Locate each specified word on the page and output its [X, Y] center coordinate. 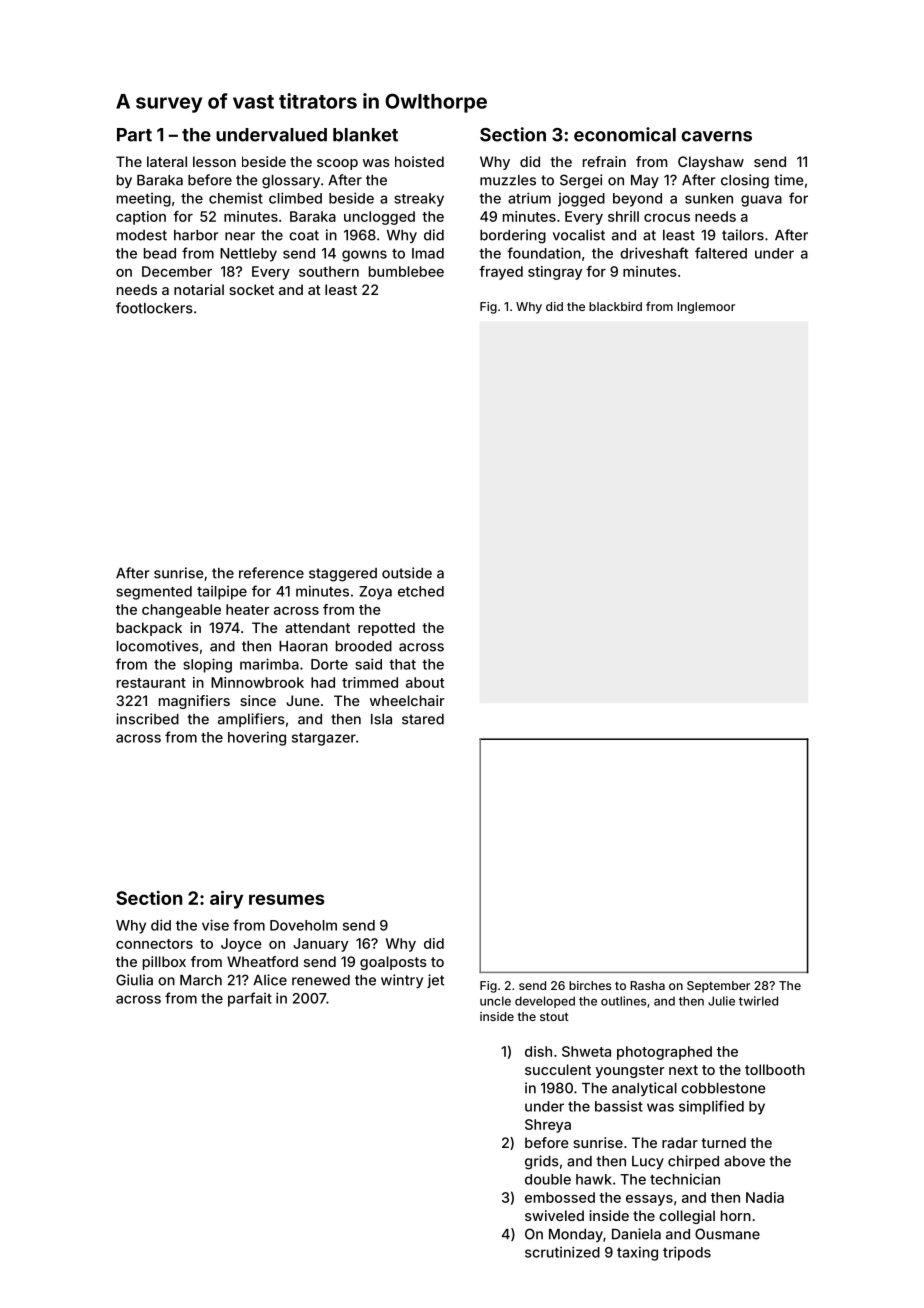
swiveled [554, 1215]
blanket [365, 135]
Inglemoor [706, 308]
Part [134, 135]
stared [423, 719]
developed [545, 1002]
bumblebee [406, 271]
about [425, 682]
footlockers [154, 308]
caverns [716, 136]
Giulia [134, 980]
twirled [758, 1001]
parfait [250, 999]
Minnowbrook [257, 682]
